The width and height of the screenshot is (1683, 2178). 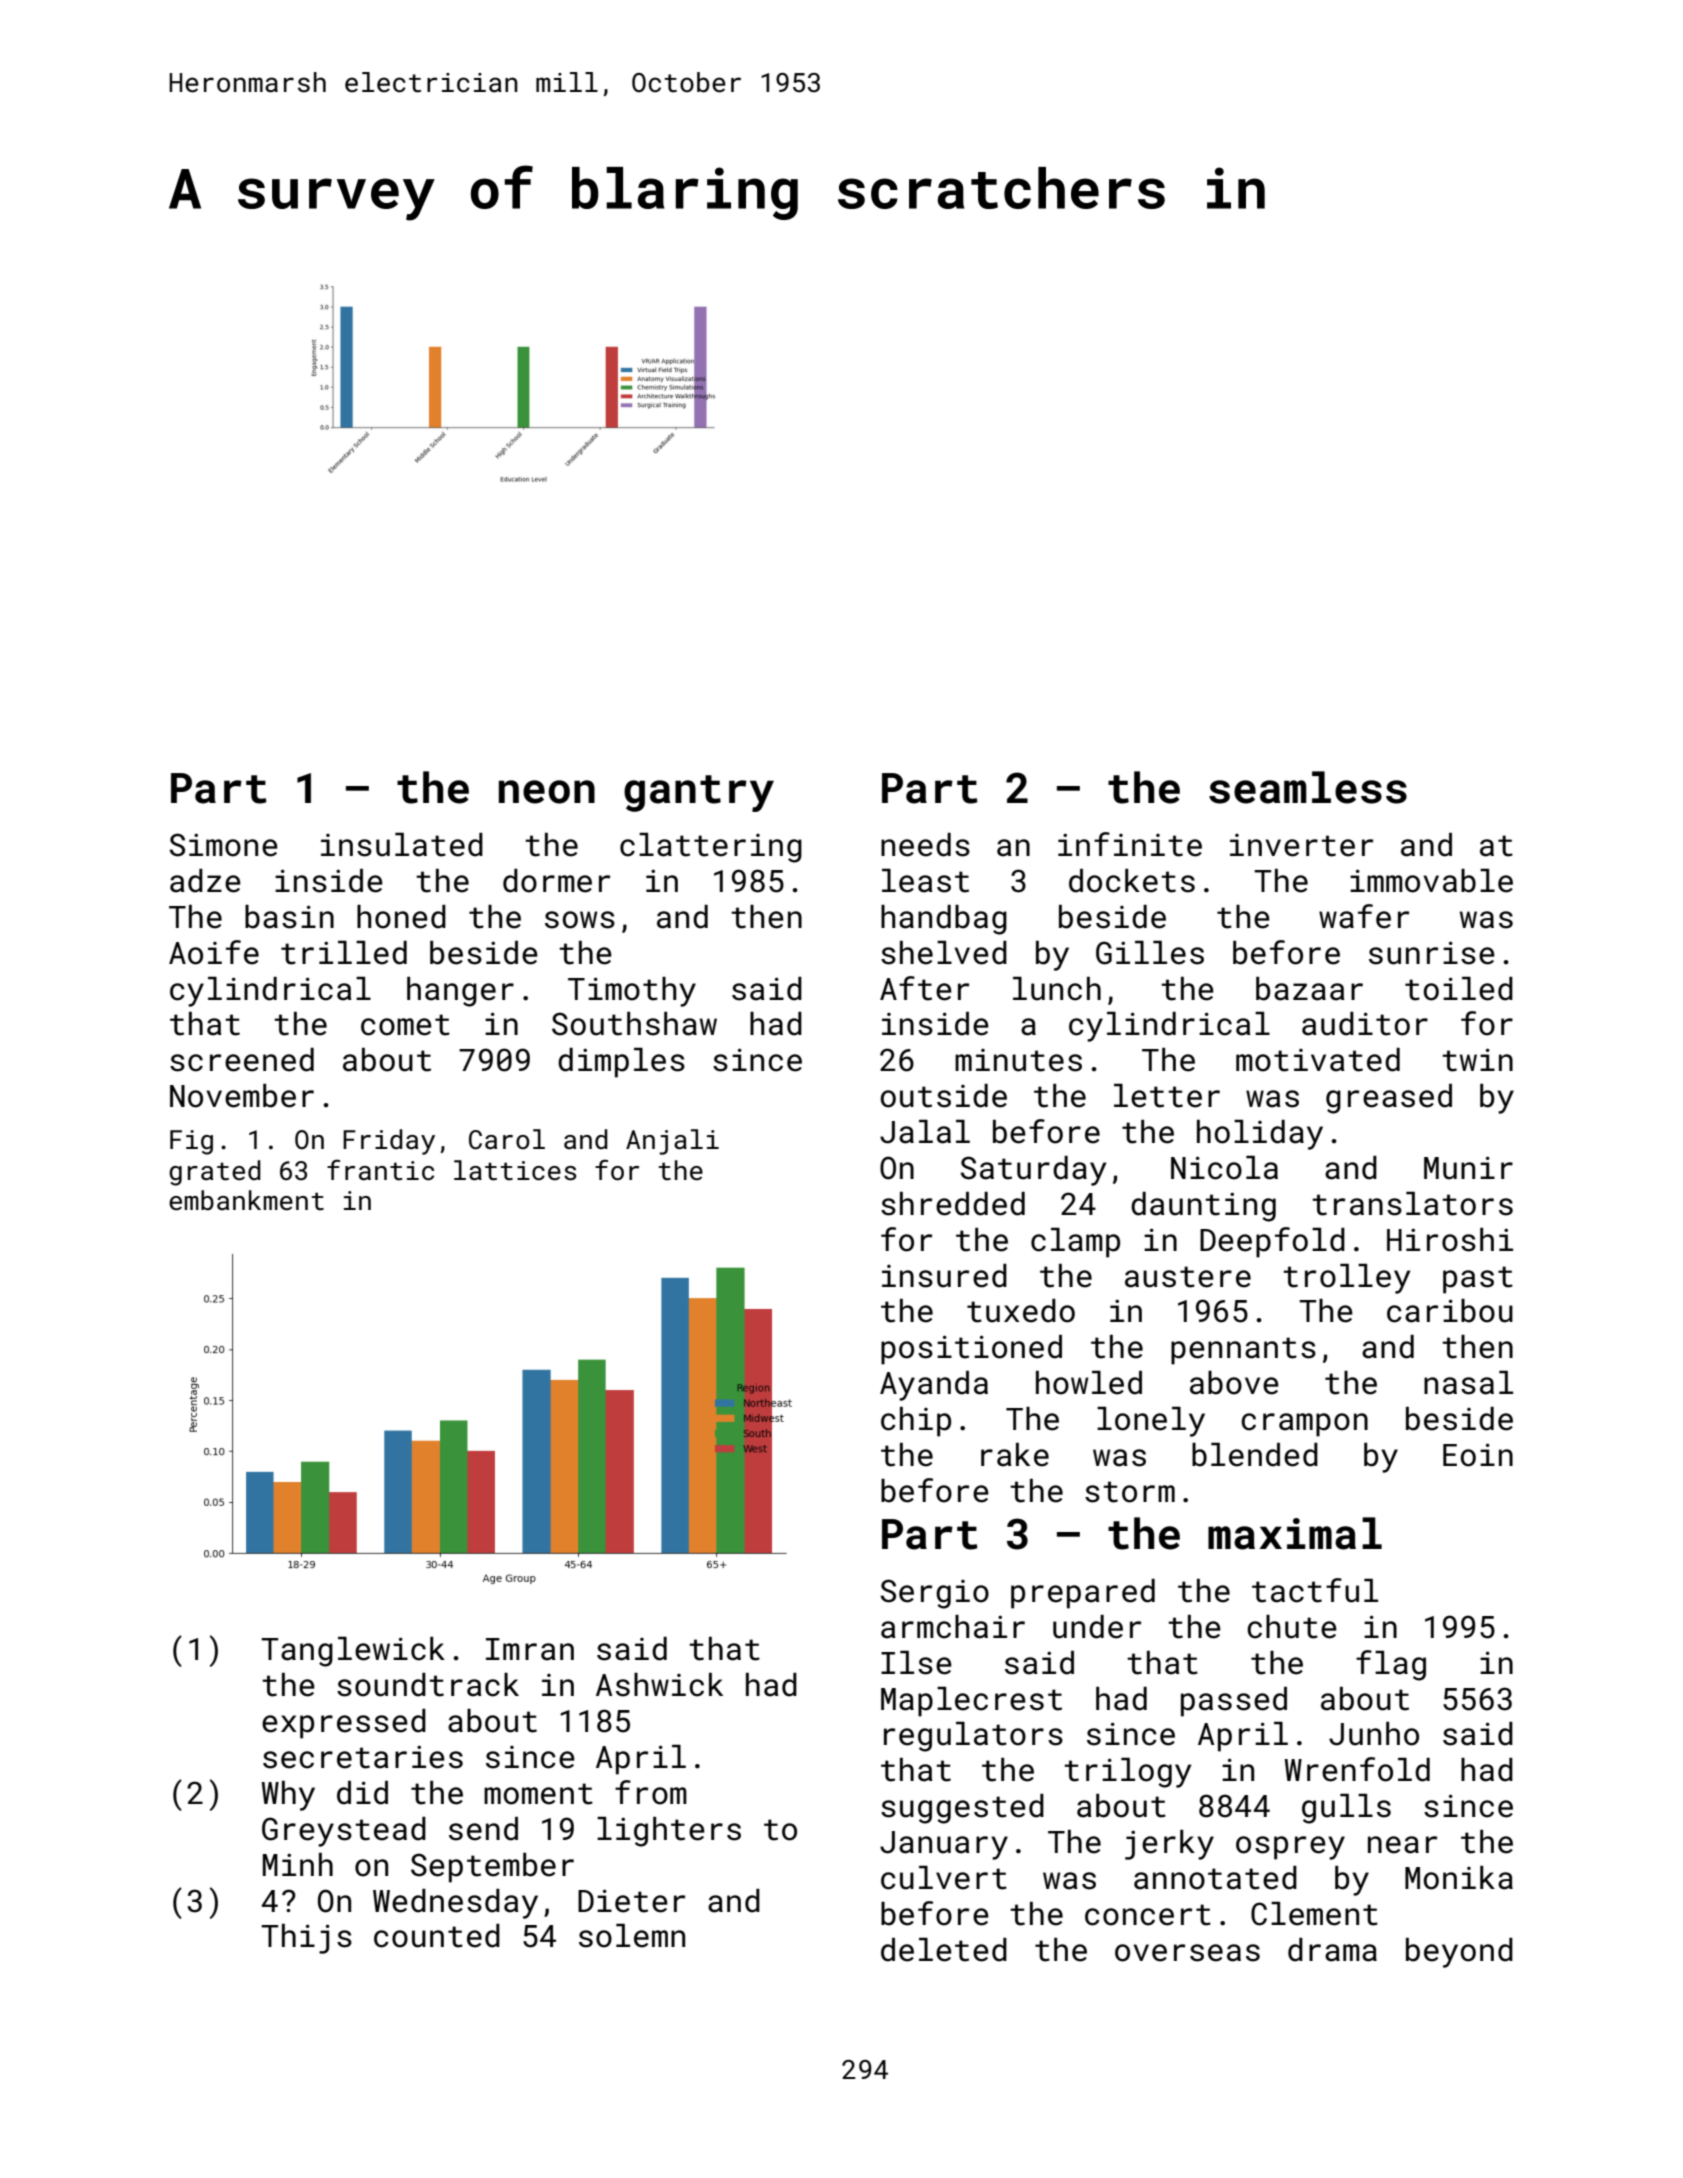 What do you see at coordinates (1234, 1702) in the screenshot?
I see `passed` at bounding box center [1234, 1702].
